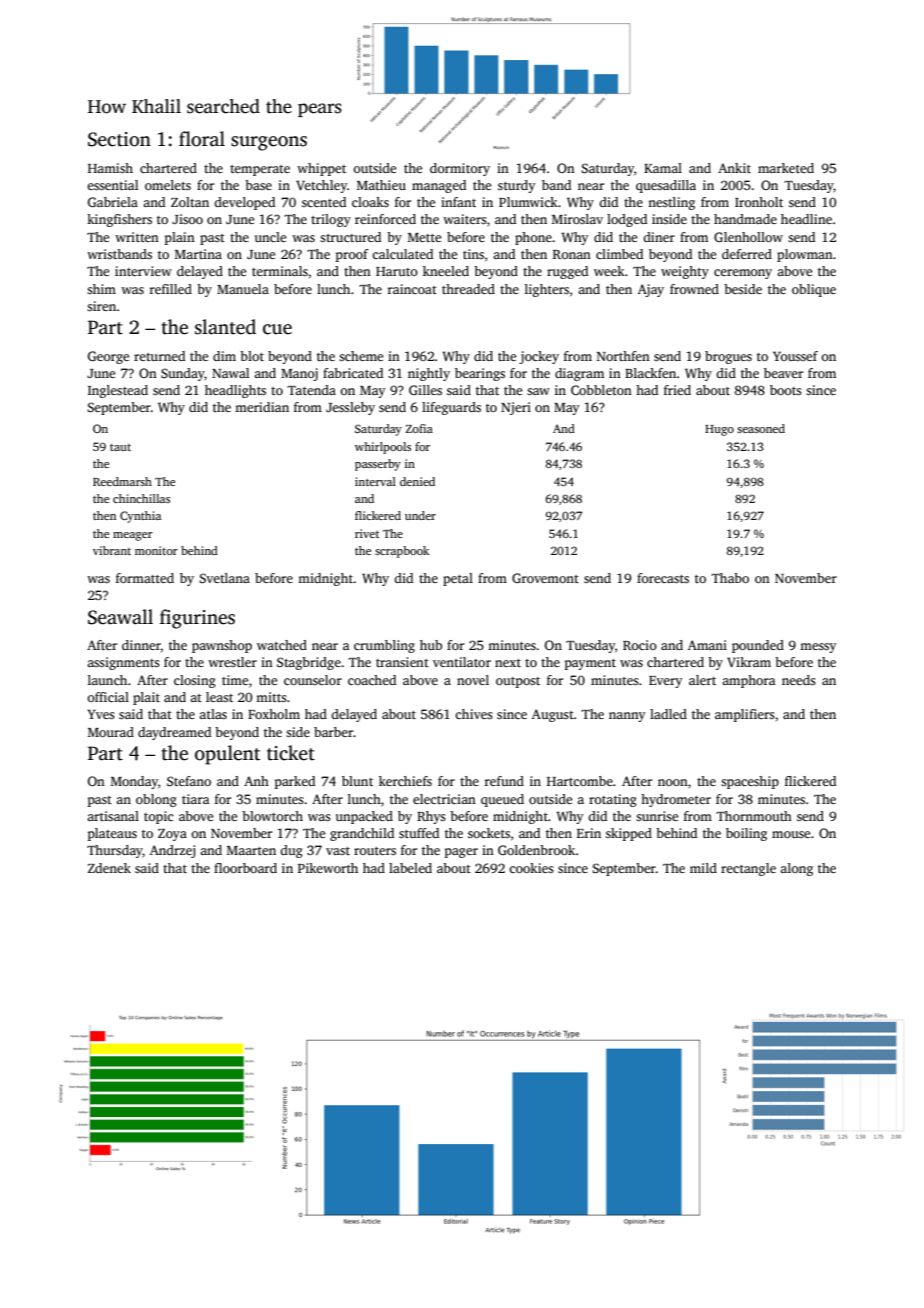  What do you see at coordinates (783, 373) in the page?
I see `beaver` at bounding box center [783, 373].
